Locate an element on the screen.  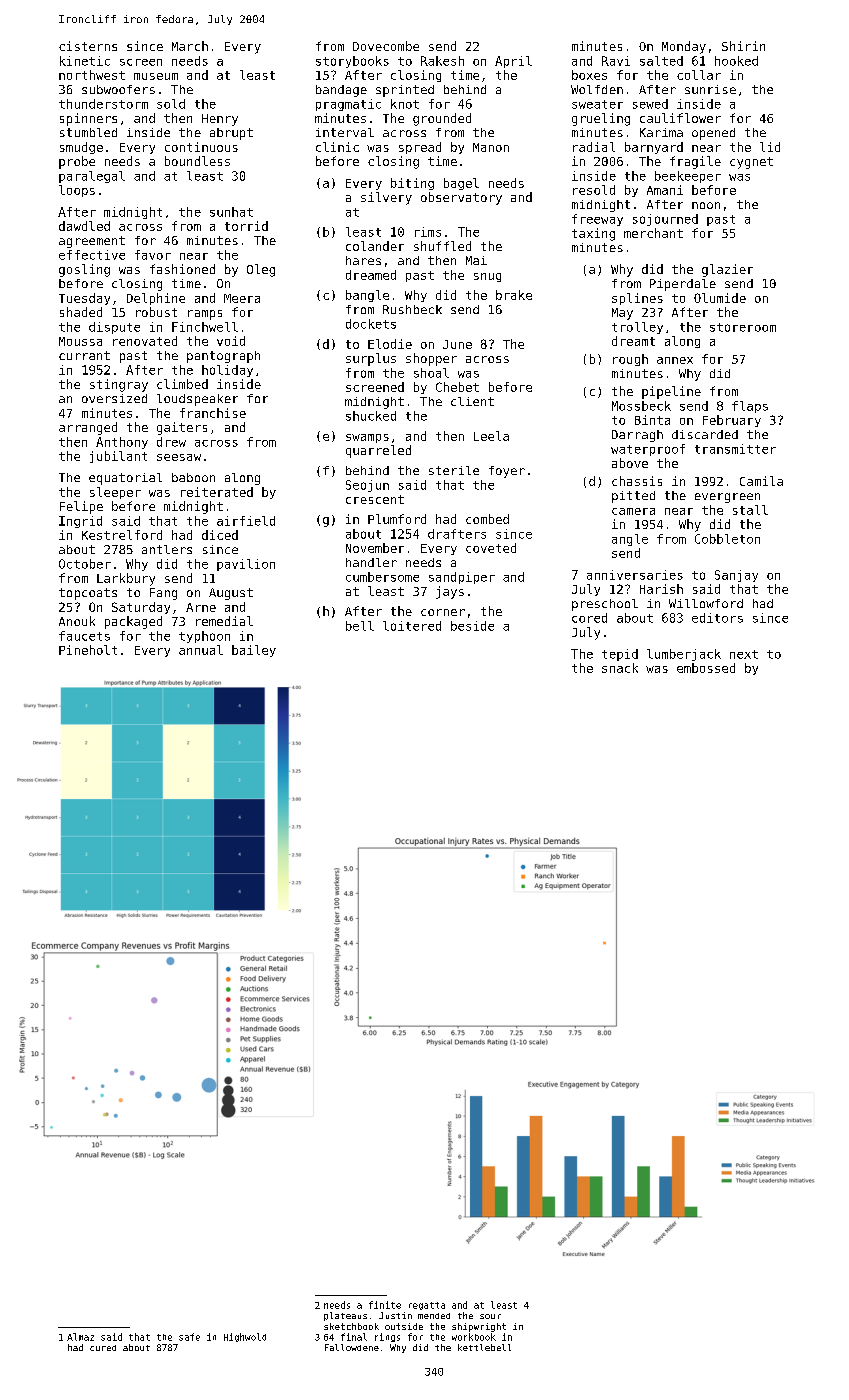
loitered is located at coordinates (412, 626).
